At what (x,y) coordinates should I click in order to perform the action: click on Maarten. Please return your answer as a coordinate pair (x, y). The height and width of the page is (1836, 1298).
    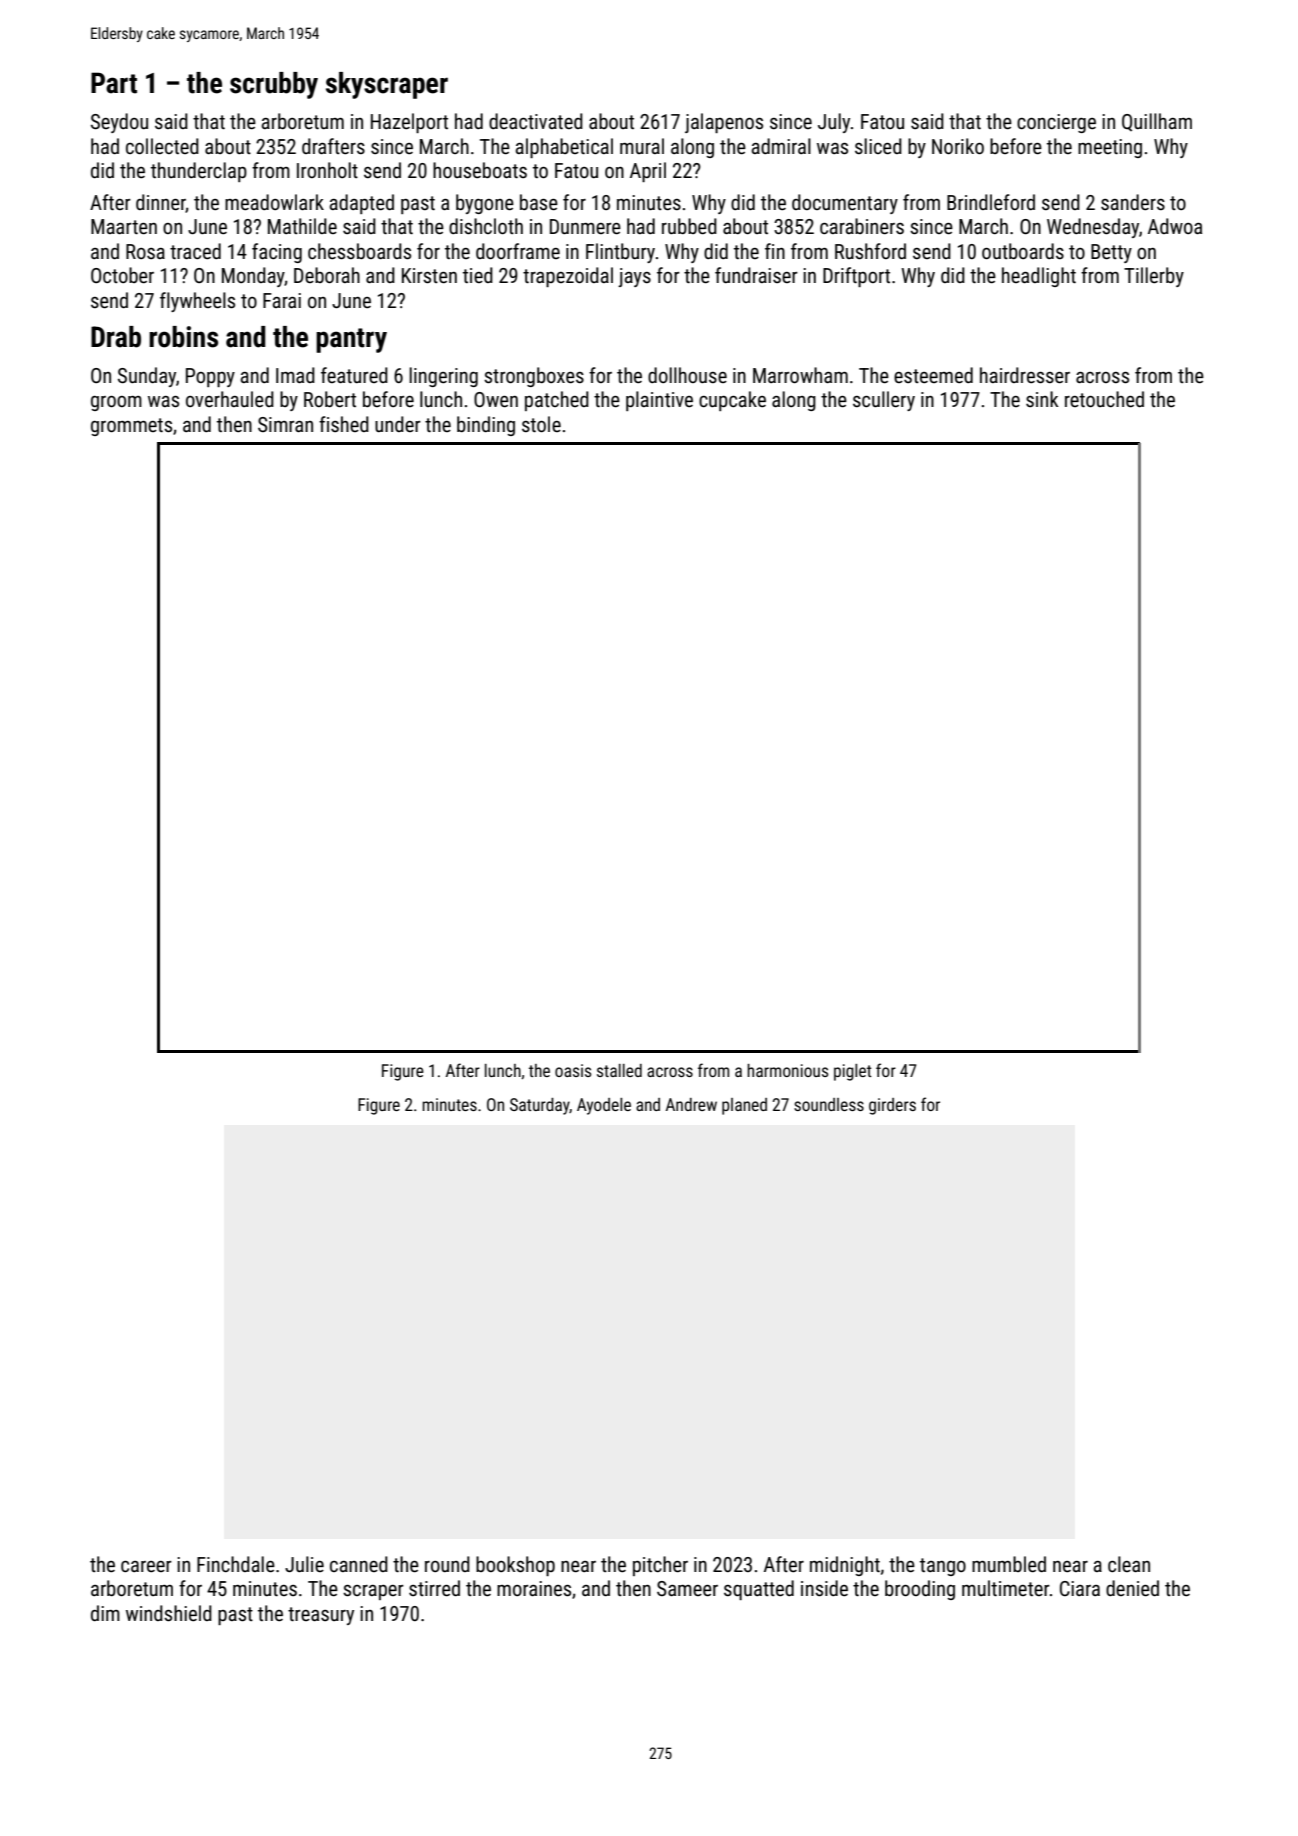
    Looking at the image, I should click on (124, 227).
